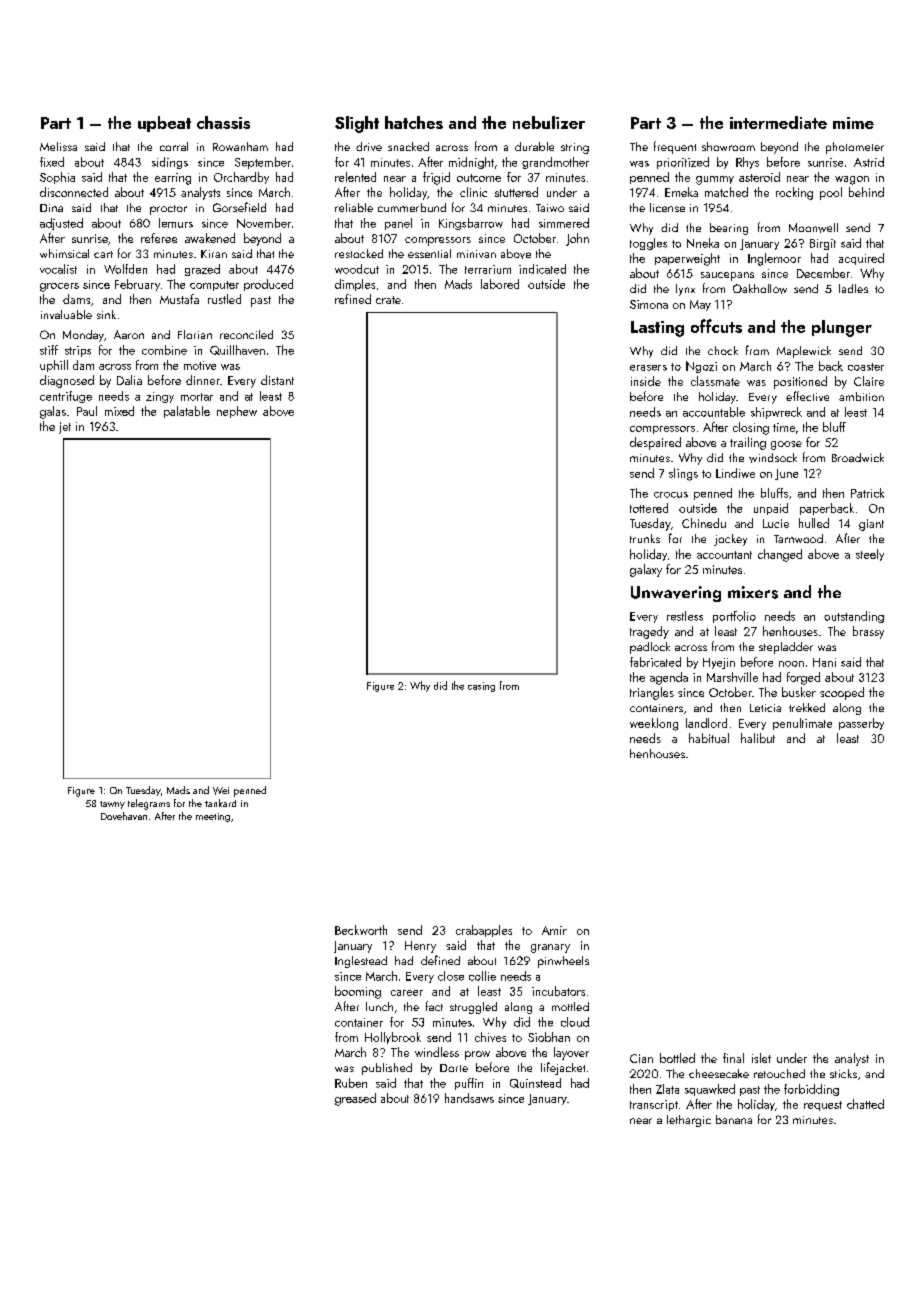  What do you see at coordinates (549, 122) in the screenshot?
I see `nebulizer` at bounding box center [549, 122].
